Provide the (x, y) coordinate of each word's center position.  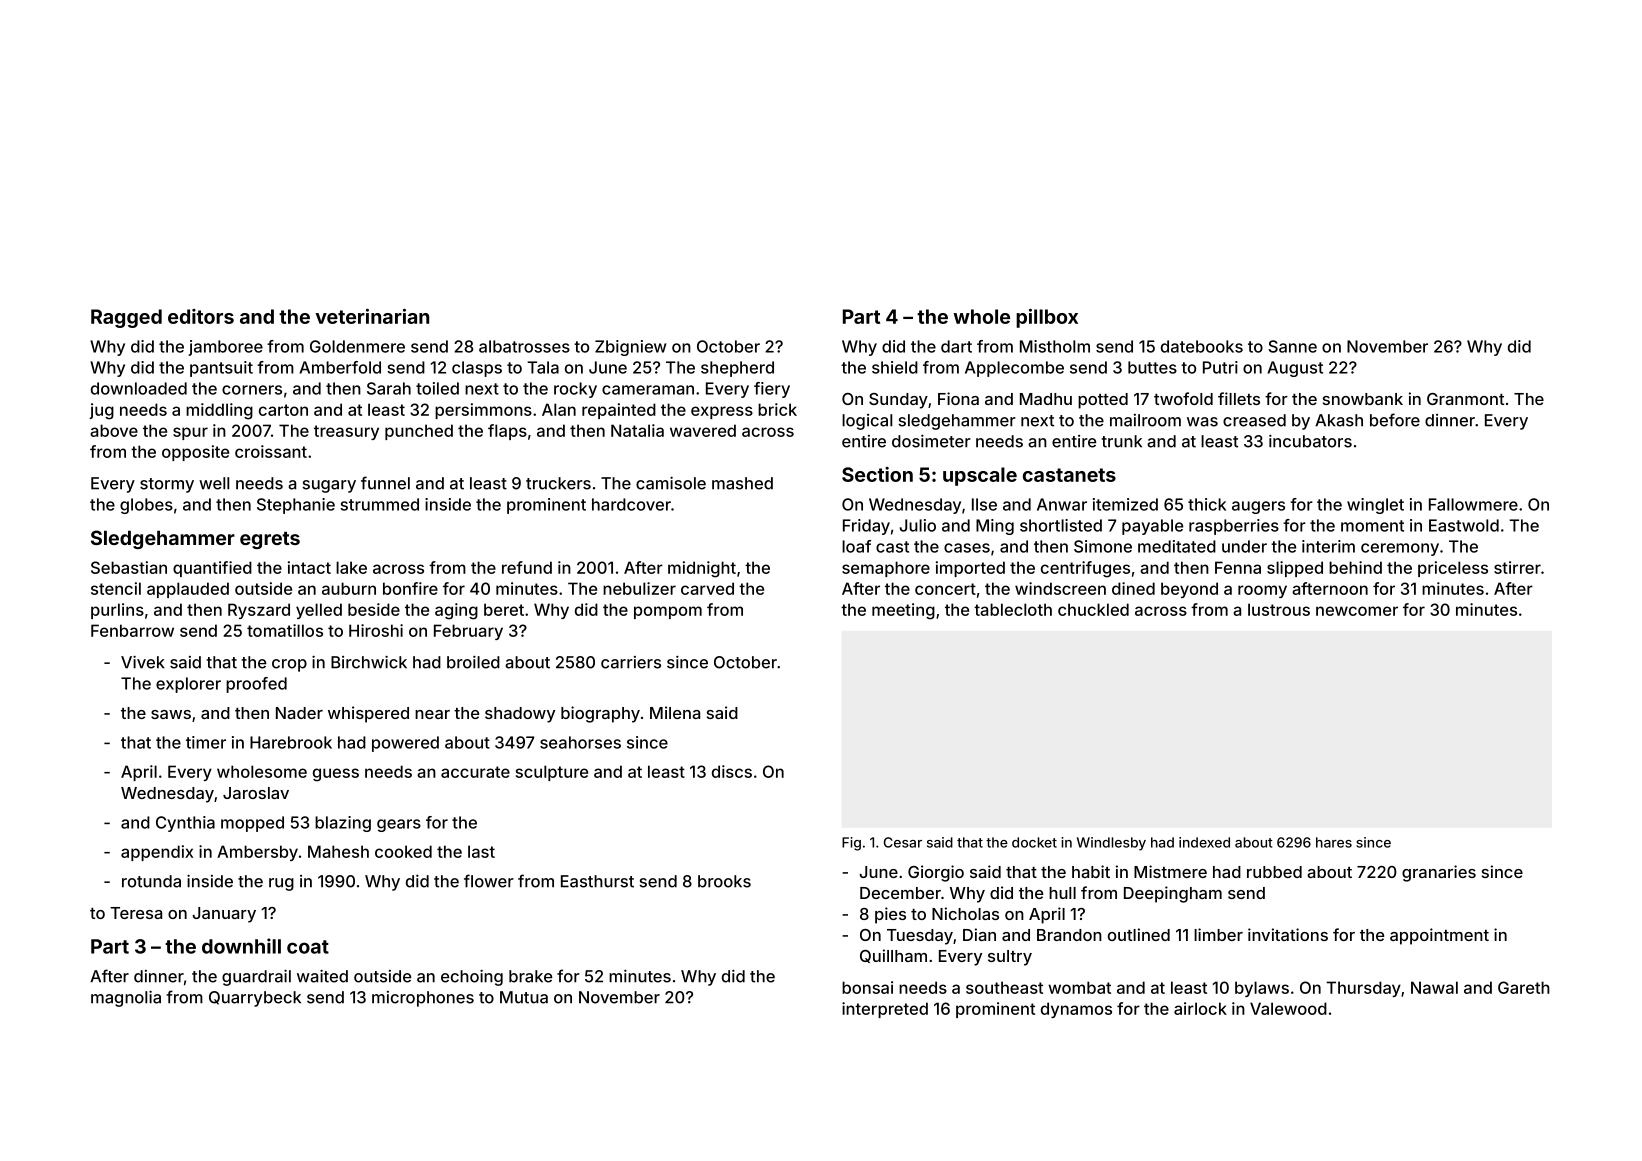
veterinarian (372, 316)
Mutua (524, 997)
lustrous (1279, 609)
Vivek (143, 662)
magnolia (126, 998)
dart (956, 346)
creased (1254, 420)
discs (732, 771)
